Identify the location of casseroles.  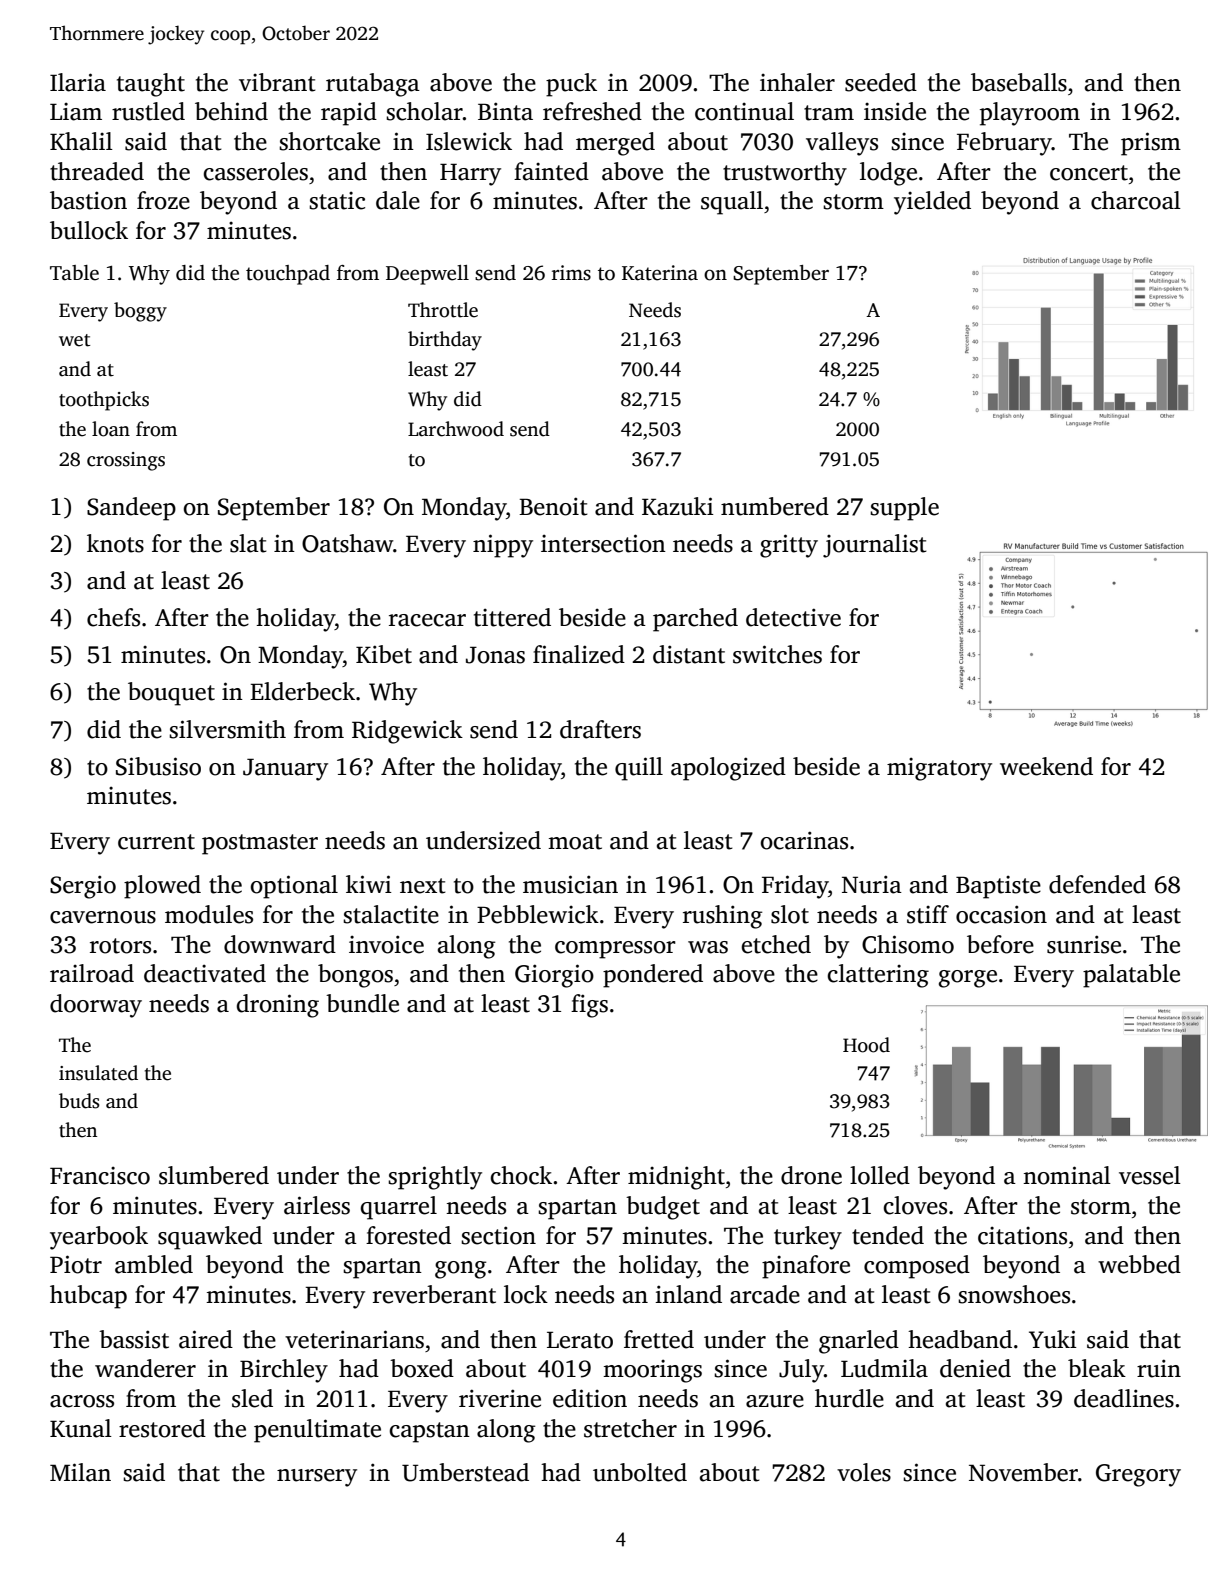
(256, 171).
